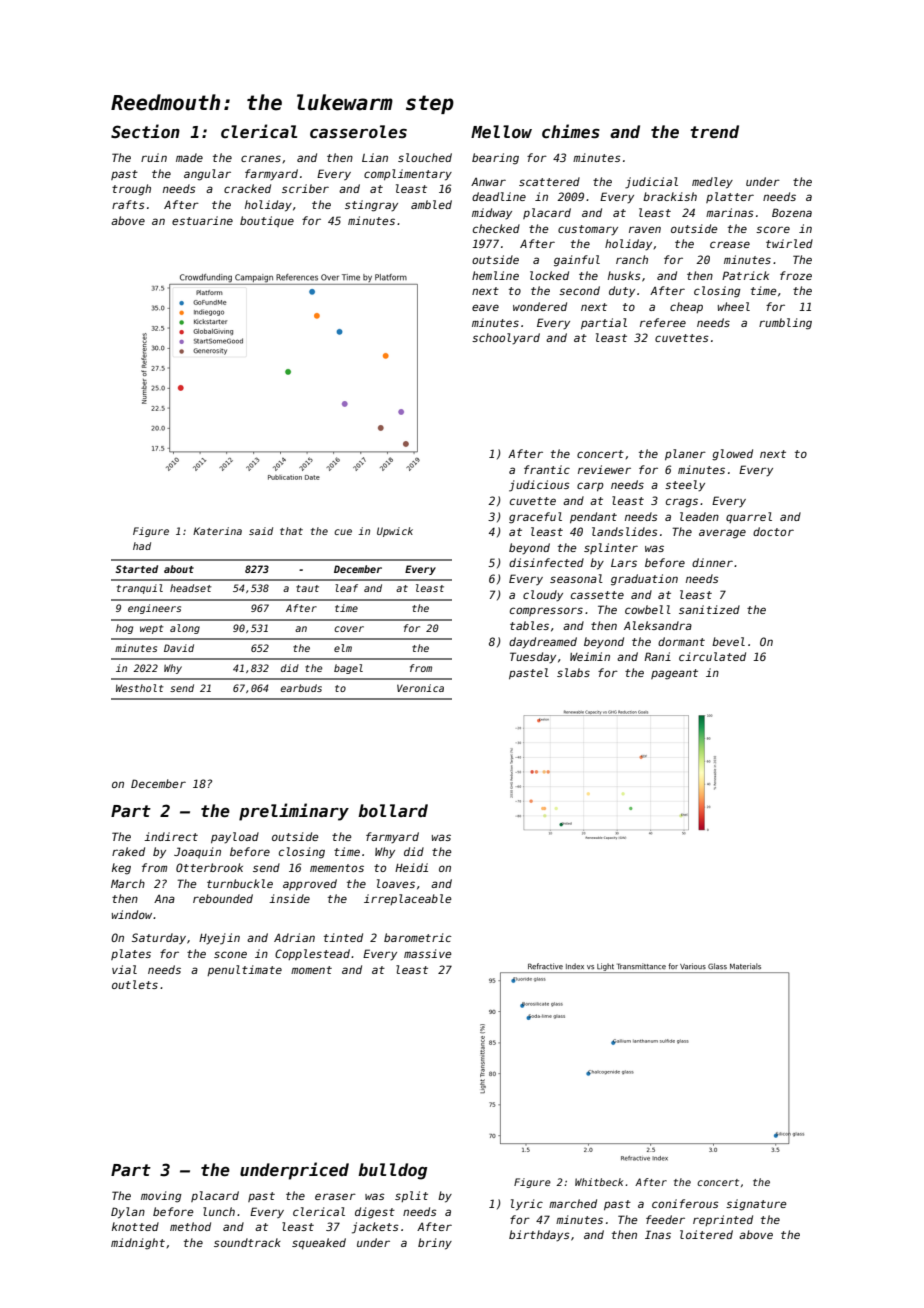  I want to click on raven, so click(645, 229).
